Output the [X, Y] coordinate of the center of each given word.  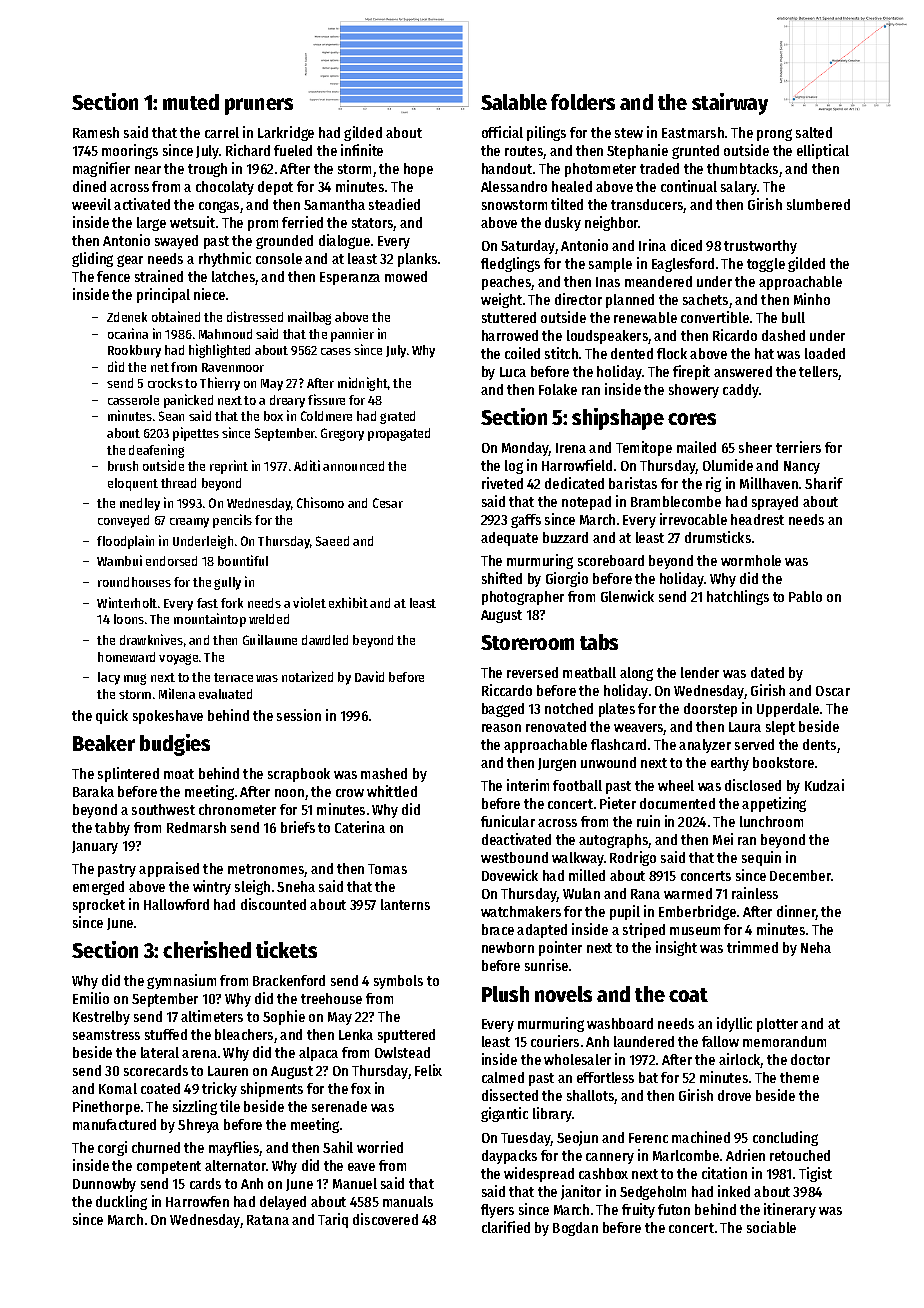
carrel [222, 132]
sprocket [99, 906]
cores [692, 419]
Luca [513, 372]
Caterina [360, 827]
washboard [620, 1023]
